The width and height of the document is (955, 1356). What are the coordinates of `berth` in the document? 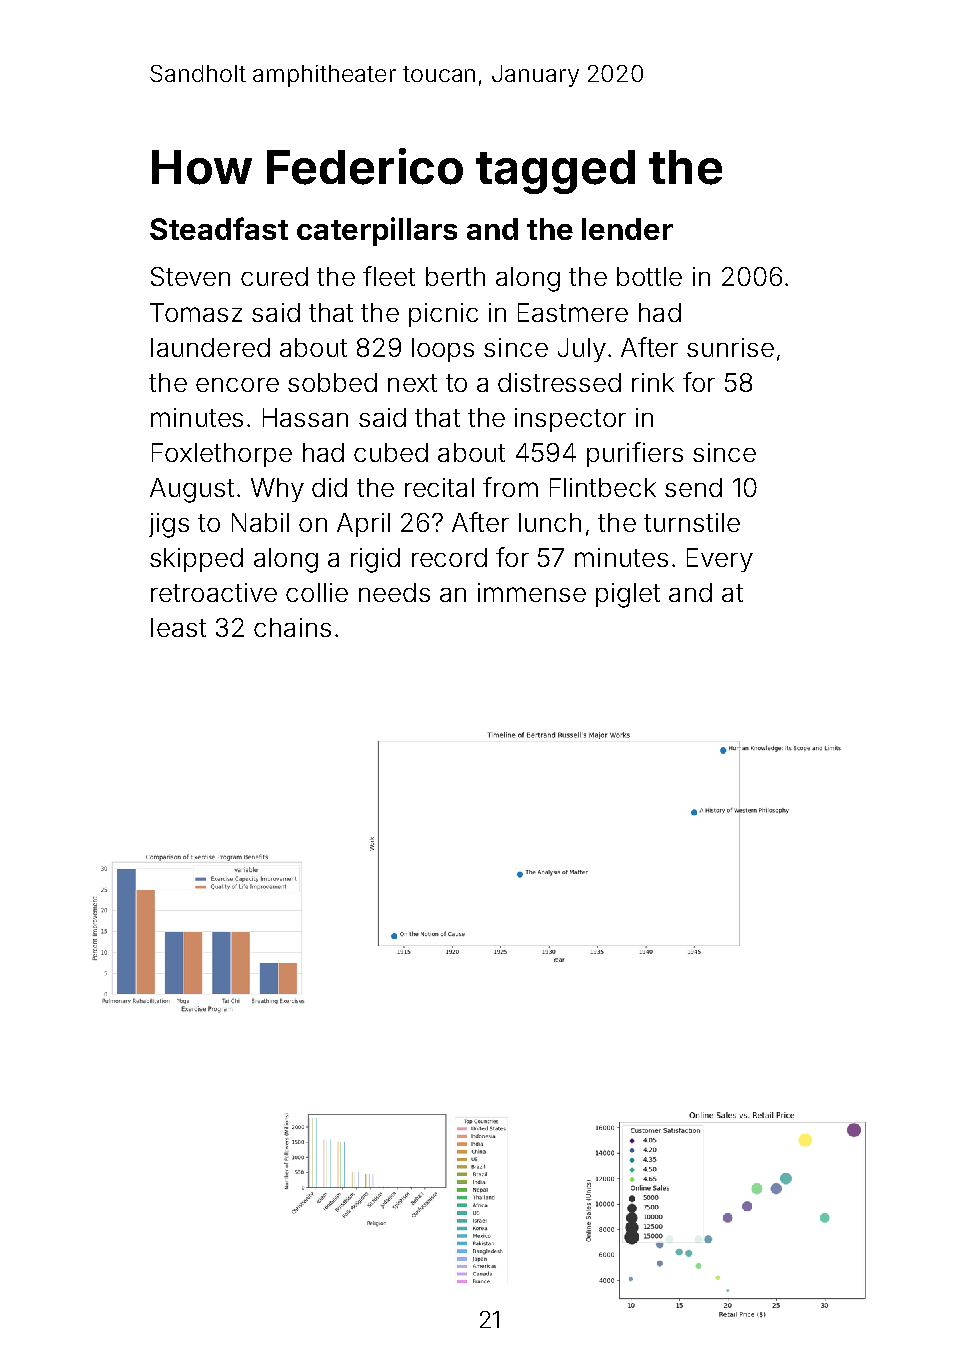 It's located at (455, 276).
